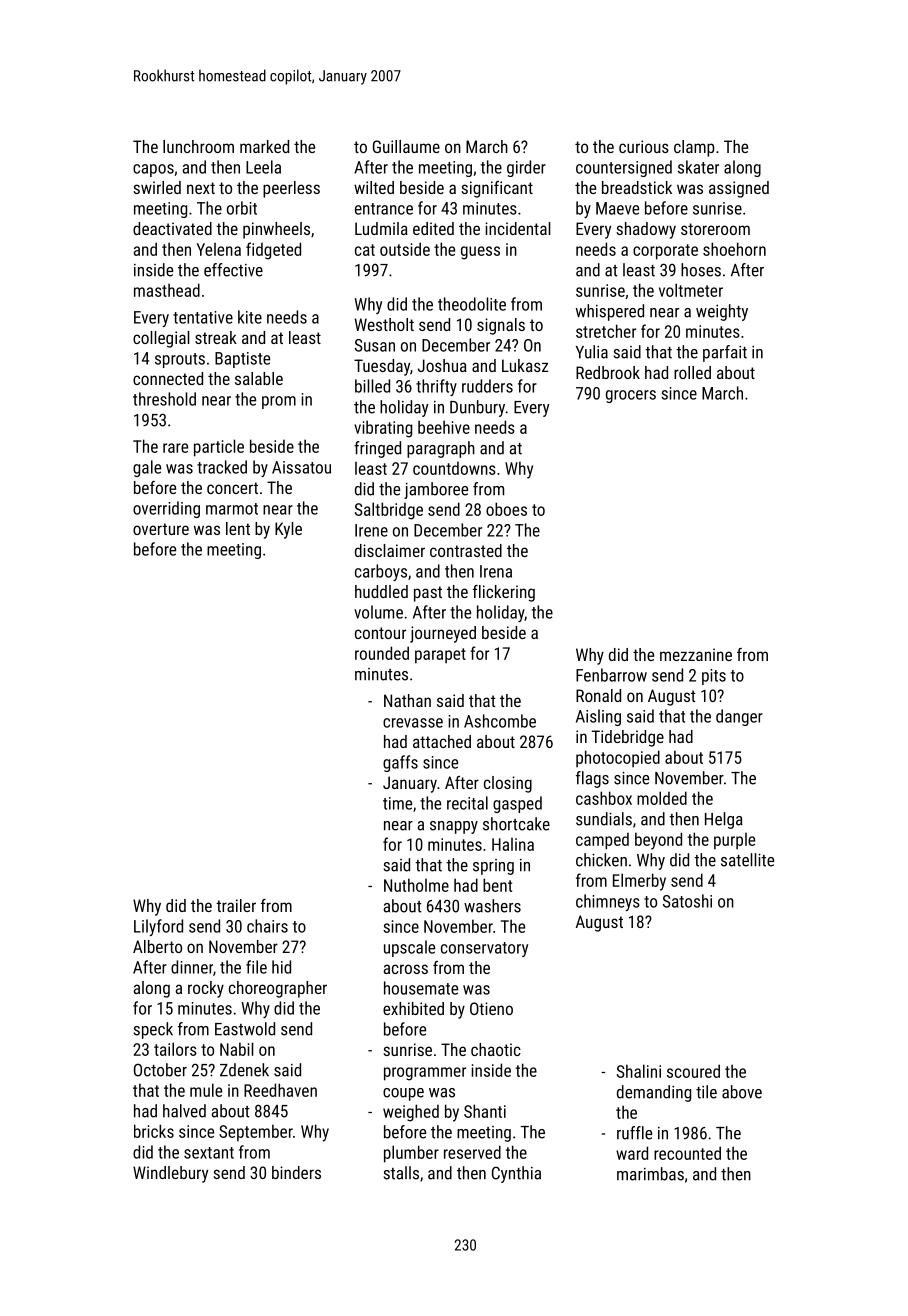  I want to click on connected, so click(168, 378).
